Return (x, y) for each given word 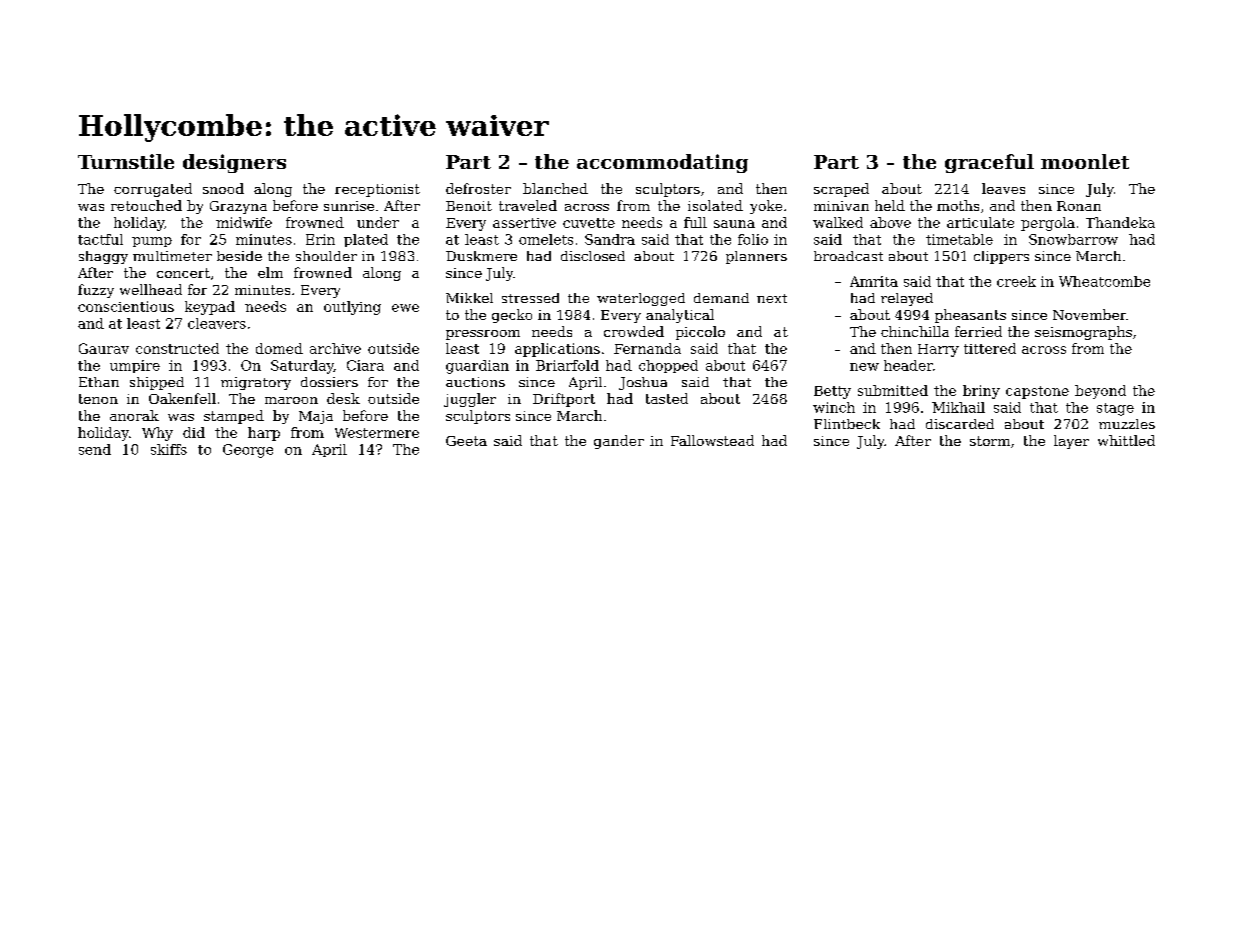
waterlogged (641, 299)
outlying (352, 308)
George (248, 451)
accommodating (662, 163)
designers (234, 163)
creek (1016, 281)
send (95, 449)
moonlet (1085, 161)
